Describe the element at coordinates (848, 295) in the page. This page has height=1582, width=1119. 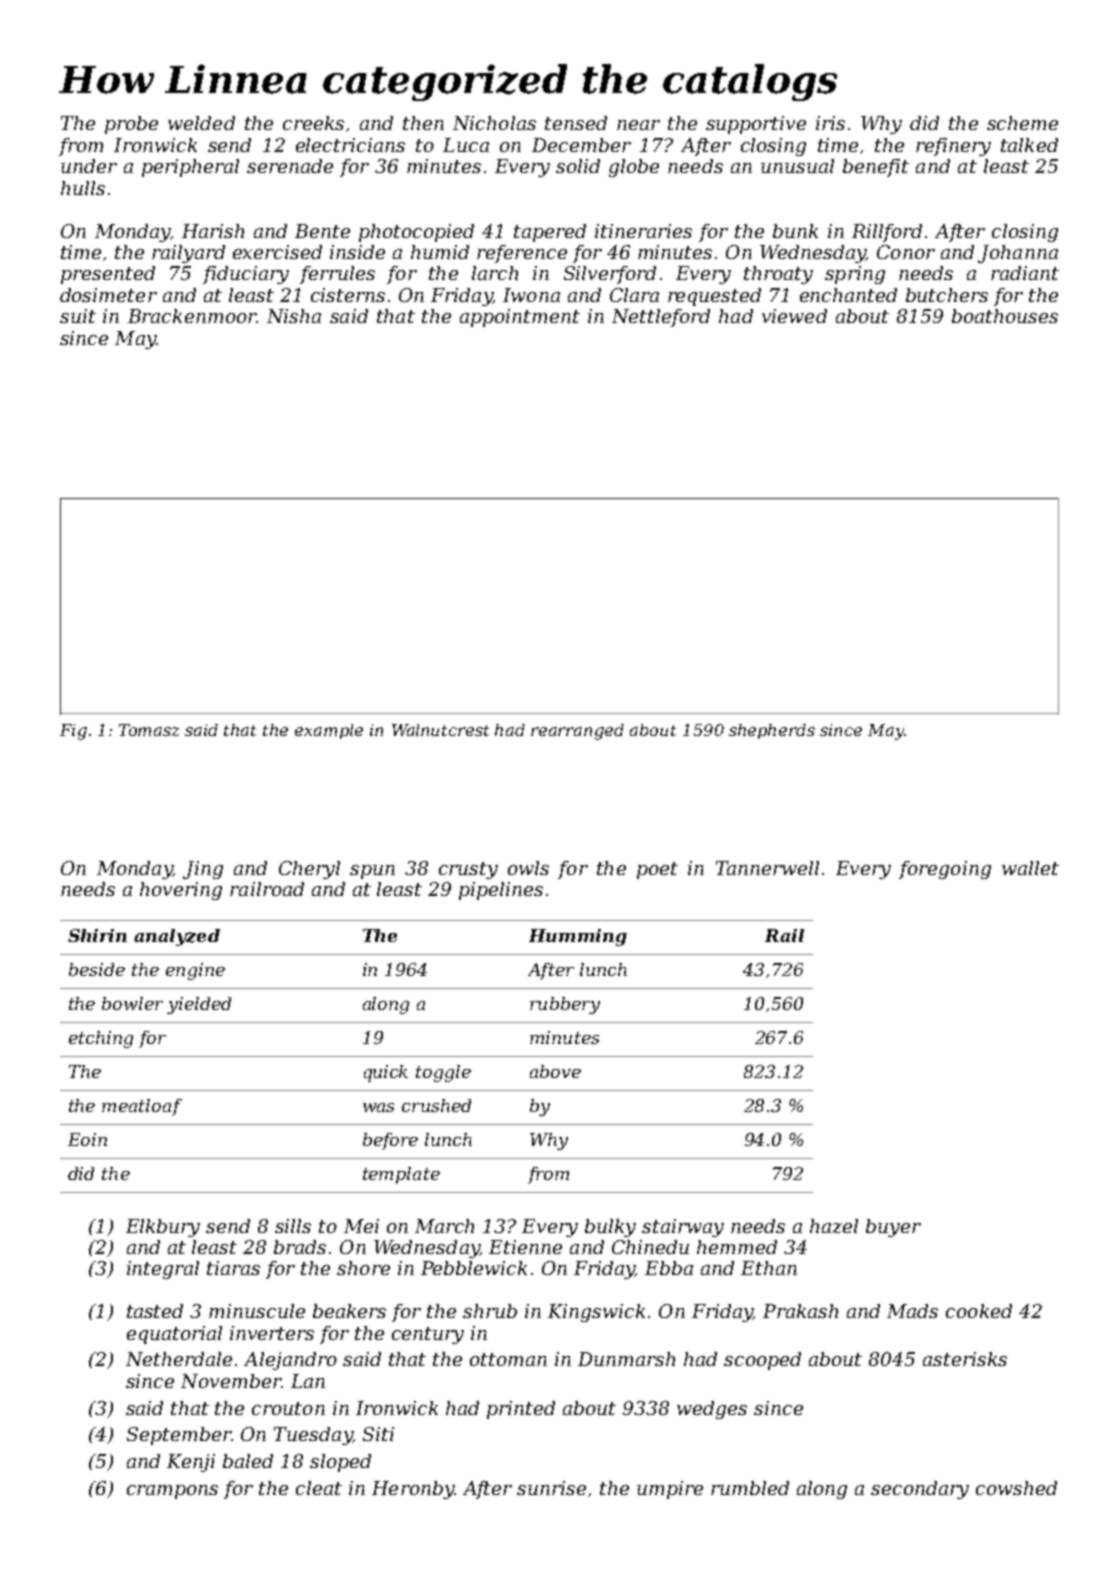
I see `enchanted` at that location.
